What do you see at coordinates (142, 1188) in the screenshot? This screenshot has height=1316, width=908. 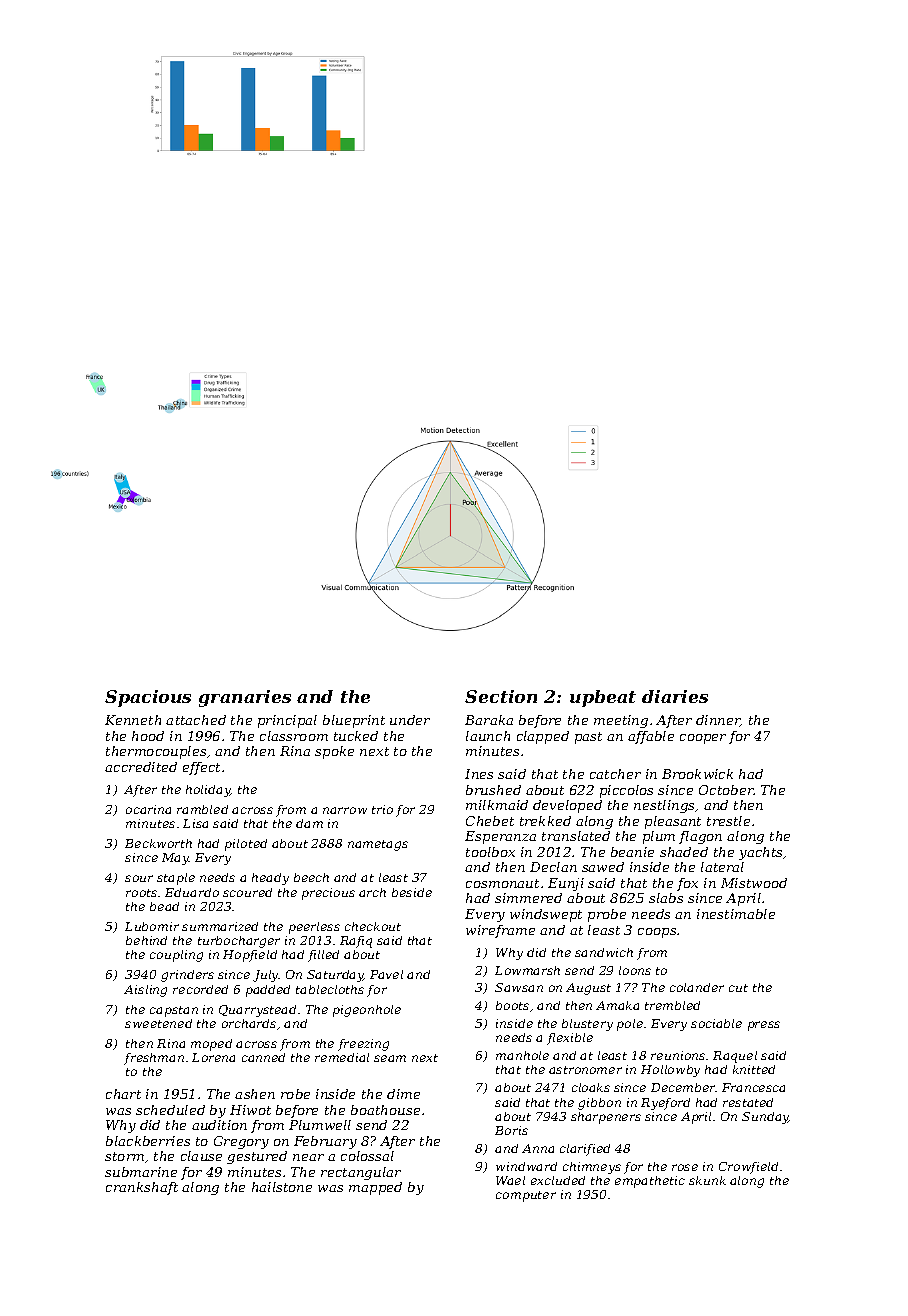 I see `crankshaft` at bounding box center [142, 1188].
